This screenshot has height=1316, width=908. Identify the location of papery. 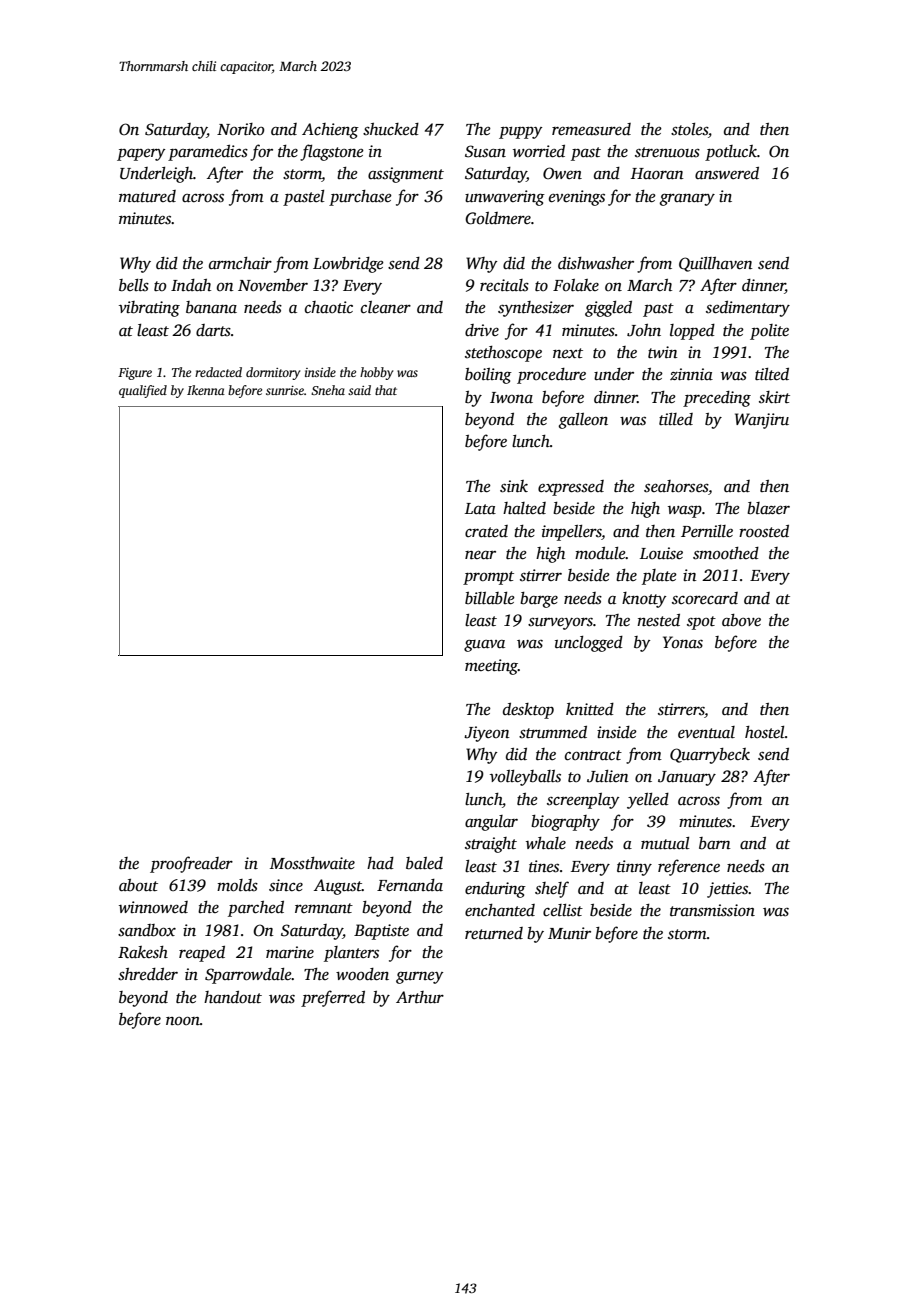
(141, 155).
